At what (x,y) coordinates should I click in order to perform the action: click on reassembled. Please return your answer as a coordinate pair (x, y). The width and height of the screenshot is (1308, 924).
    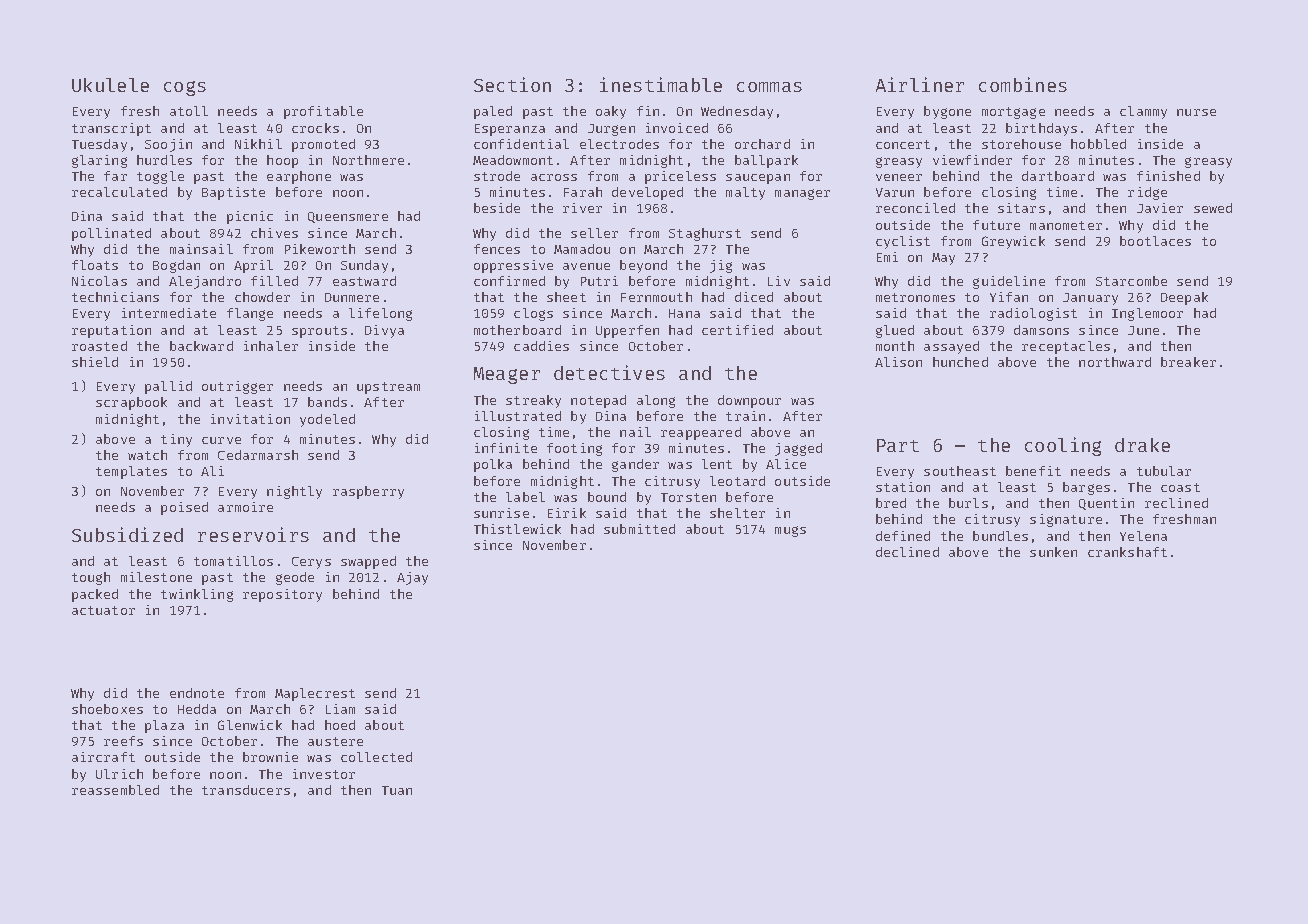
    Looking at the image, I should click on (115, 790).
